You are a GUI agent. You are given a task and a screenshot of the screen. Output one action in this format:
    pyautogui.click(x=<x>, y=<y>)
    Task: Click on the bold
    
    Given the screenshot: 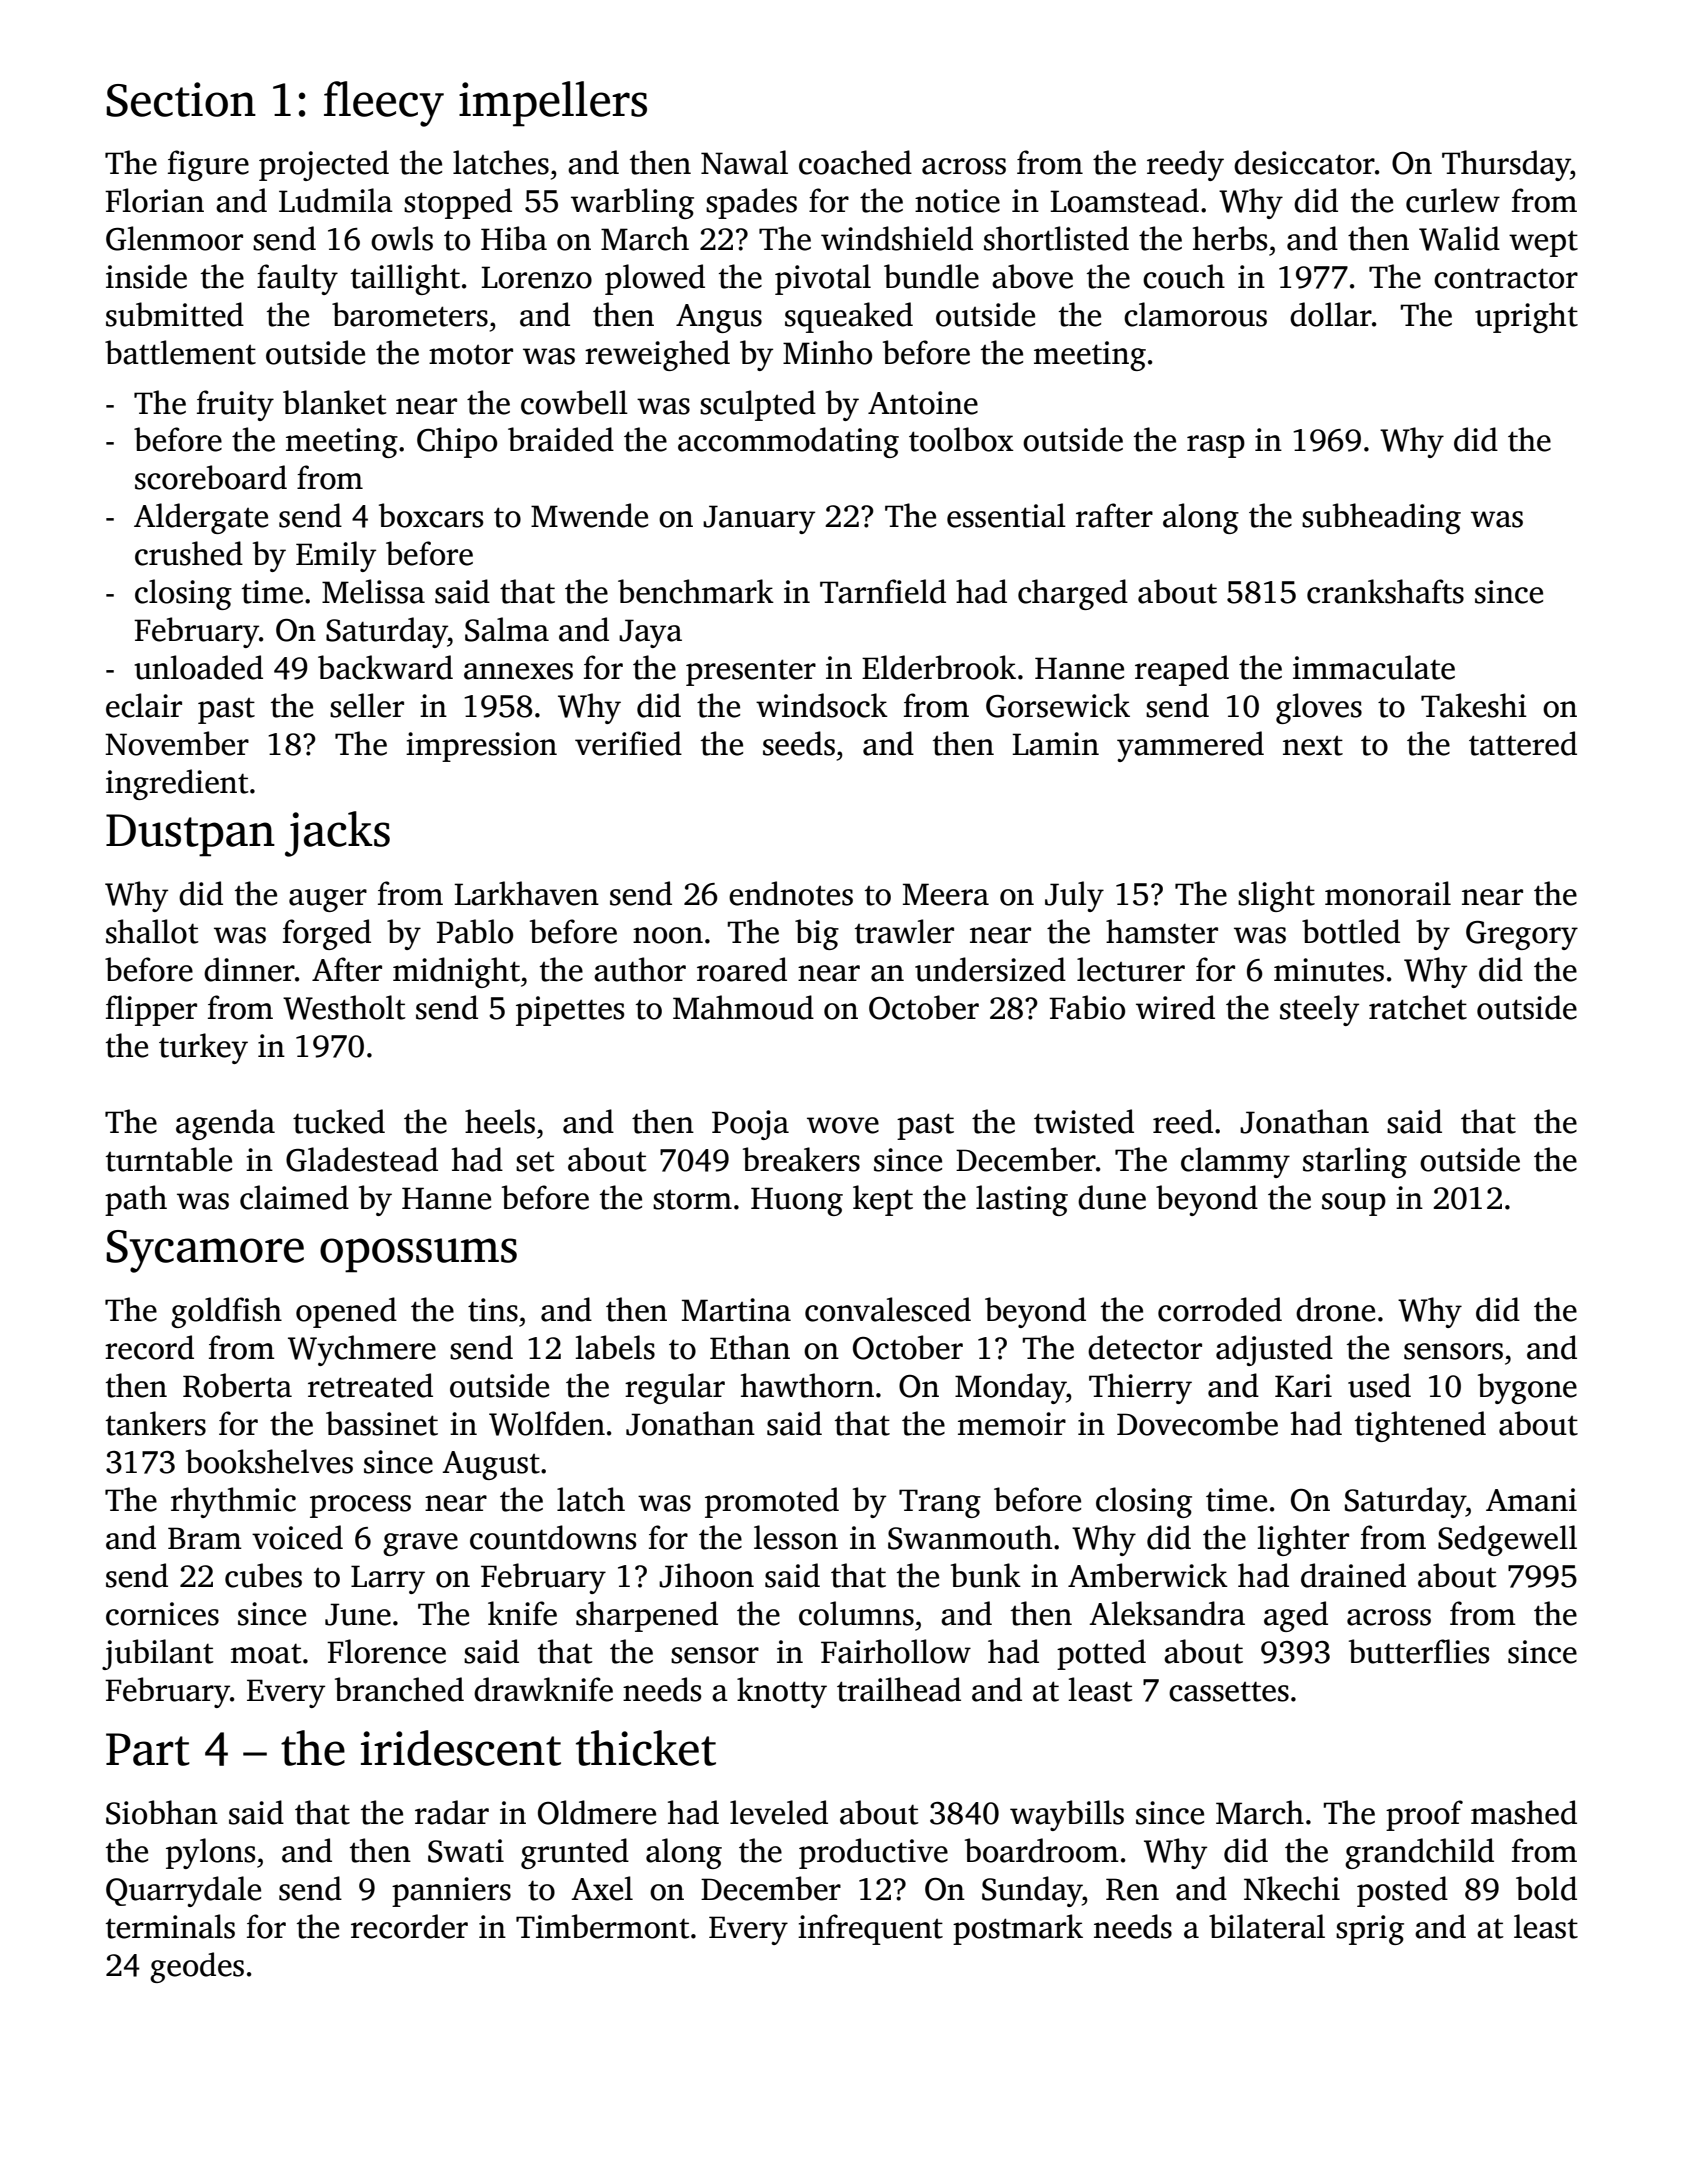 What is the action you would take?
    pyautogui.click(x=1546, y=1888)
